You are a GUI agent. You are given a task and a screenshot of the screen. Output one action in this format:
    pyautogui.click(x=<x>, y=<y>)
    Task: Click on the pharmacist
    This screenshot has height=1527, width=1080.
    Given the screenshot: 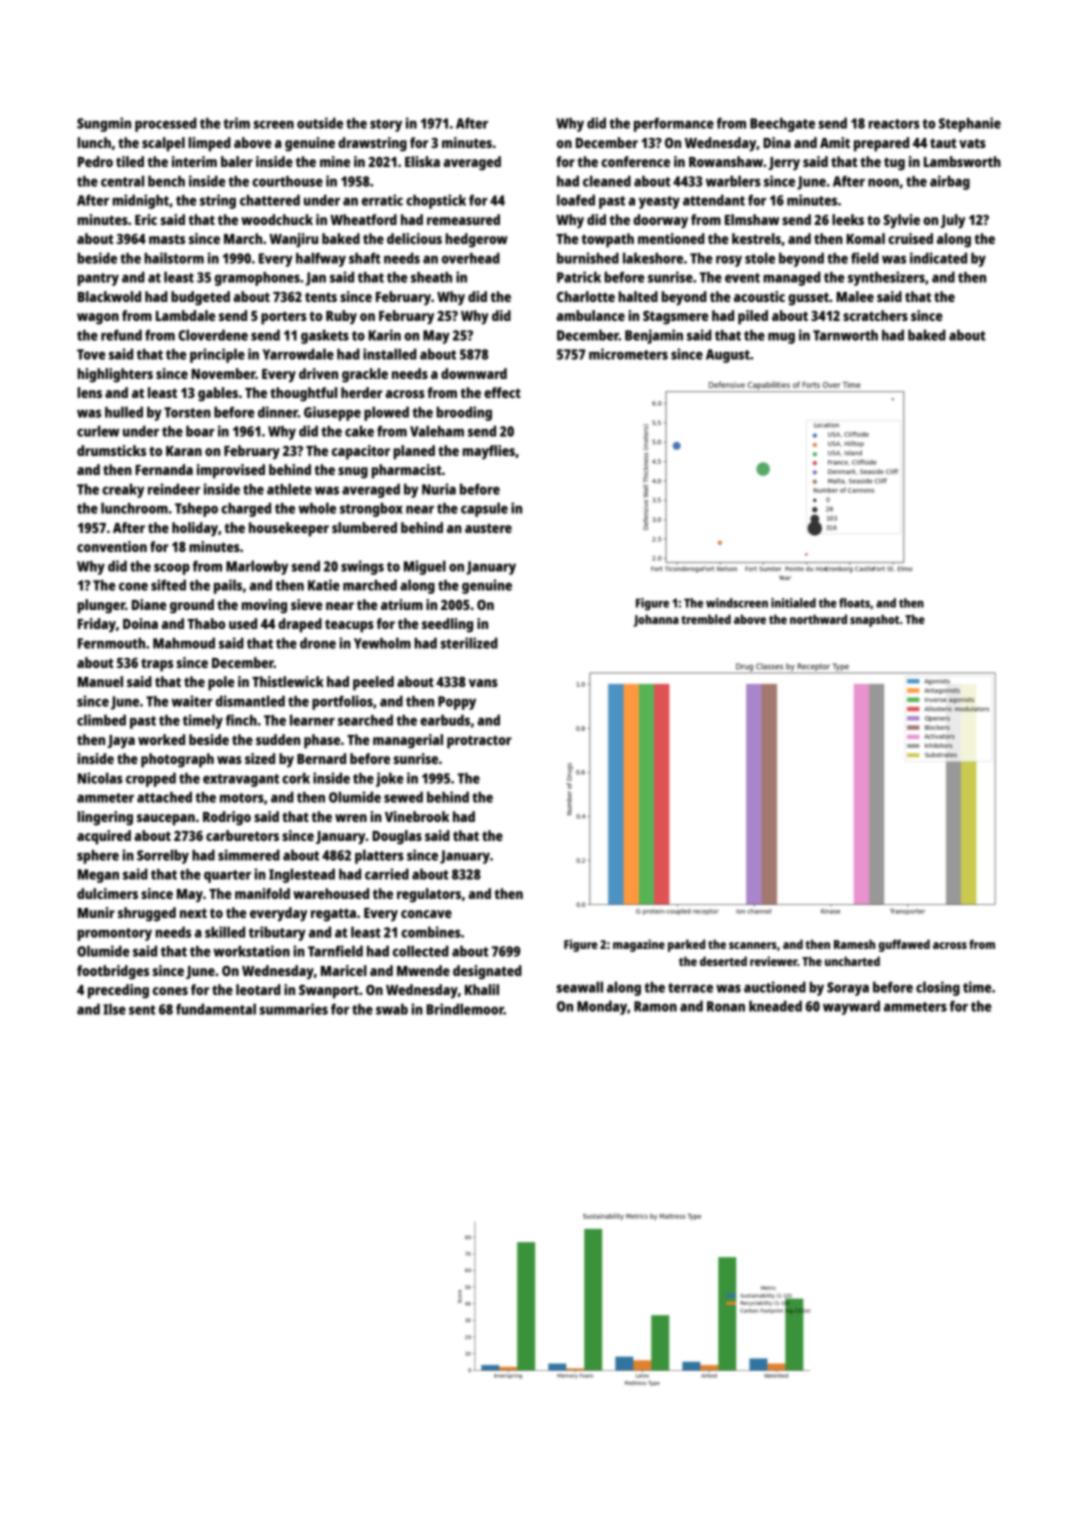 What is the action you would take?
    pyautogui.click(x=407, y=471)
